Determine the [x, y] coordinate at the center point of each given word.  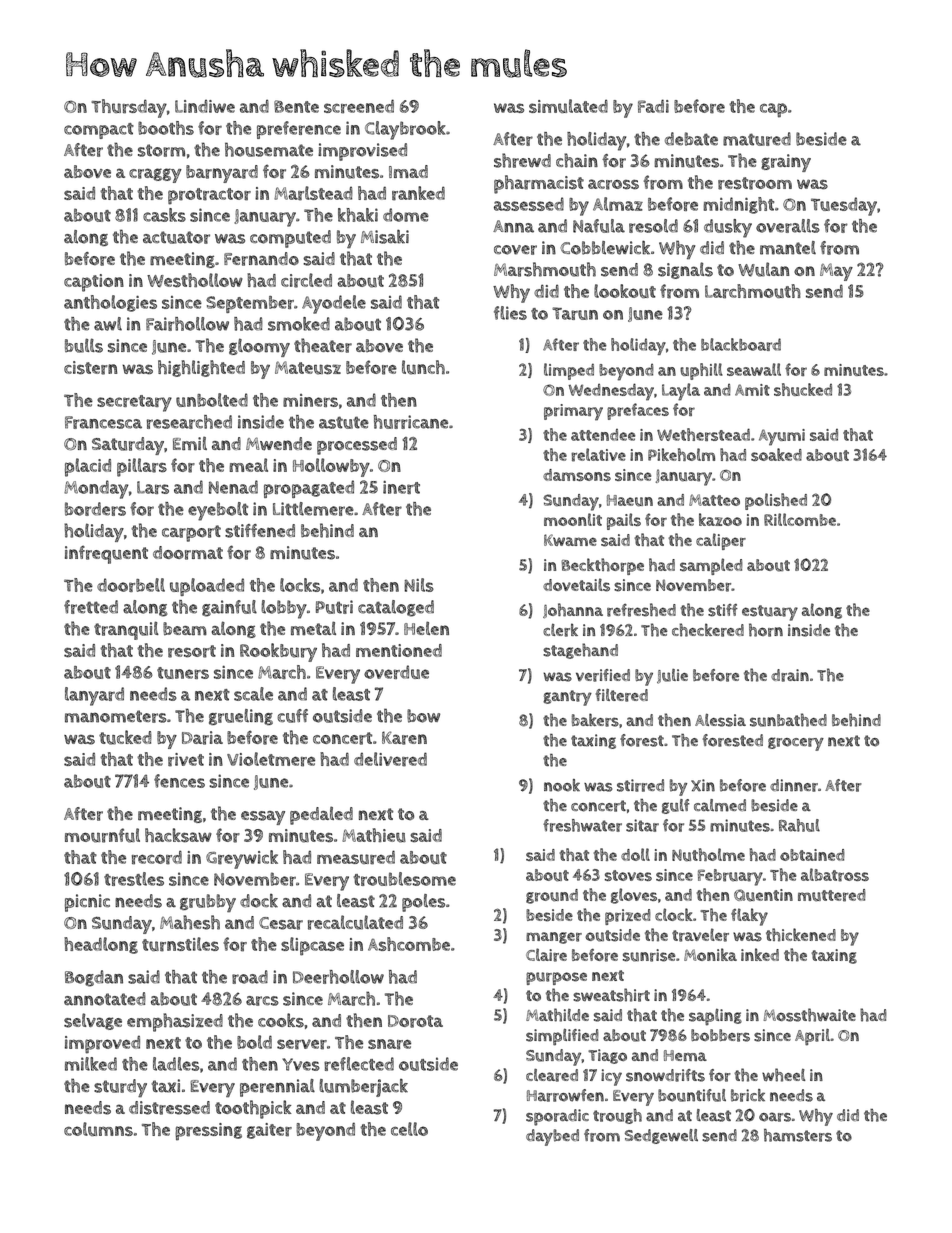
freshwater [582, 825]
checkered [708, 630]
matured [757, 139]
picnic [87, 903]
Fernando [261, 259]
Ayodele [334, 304]
